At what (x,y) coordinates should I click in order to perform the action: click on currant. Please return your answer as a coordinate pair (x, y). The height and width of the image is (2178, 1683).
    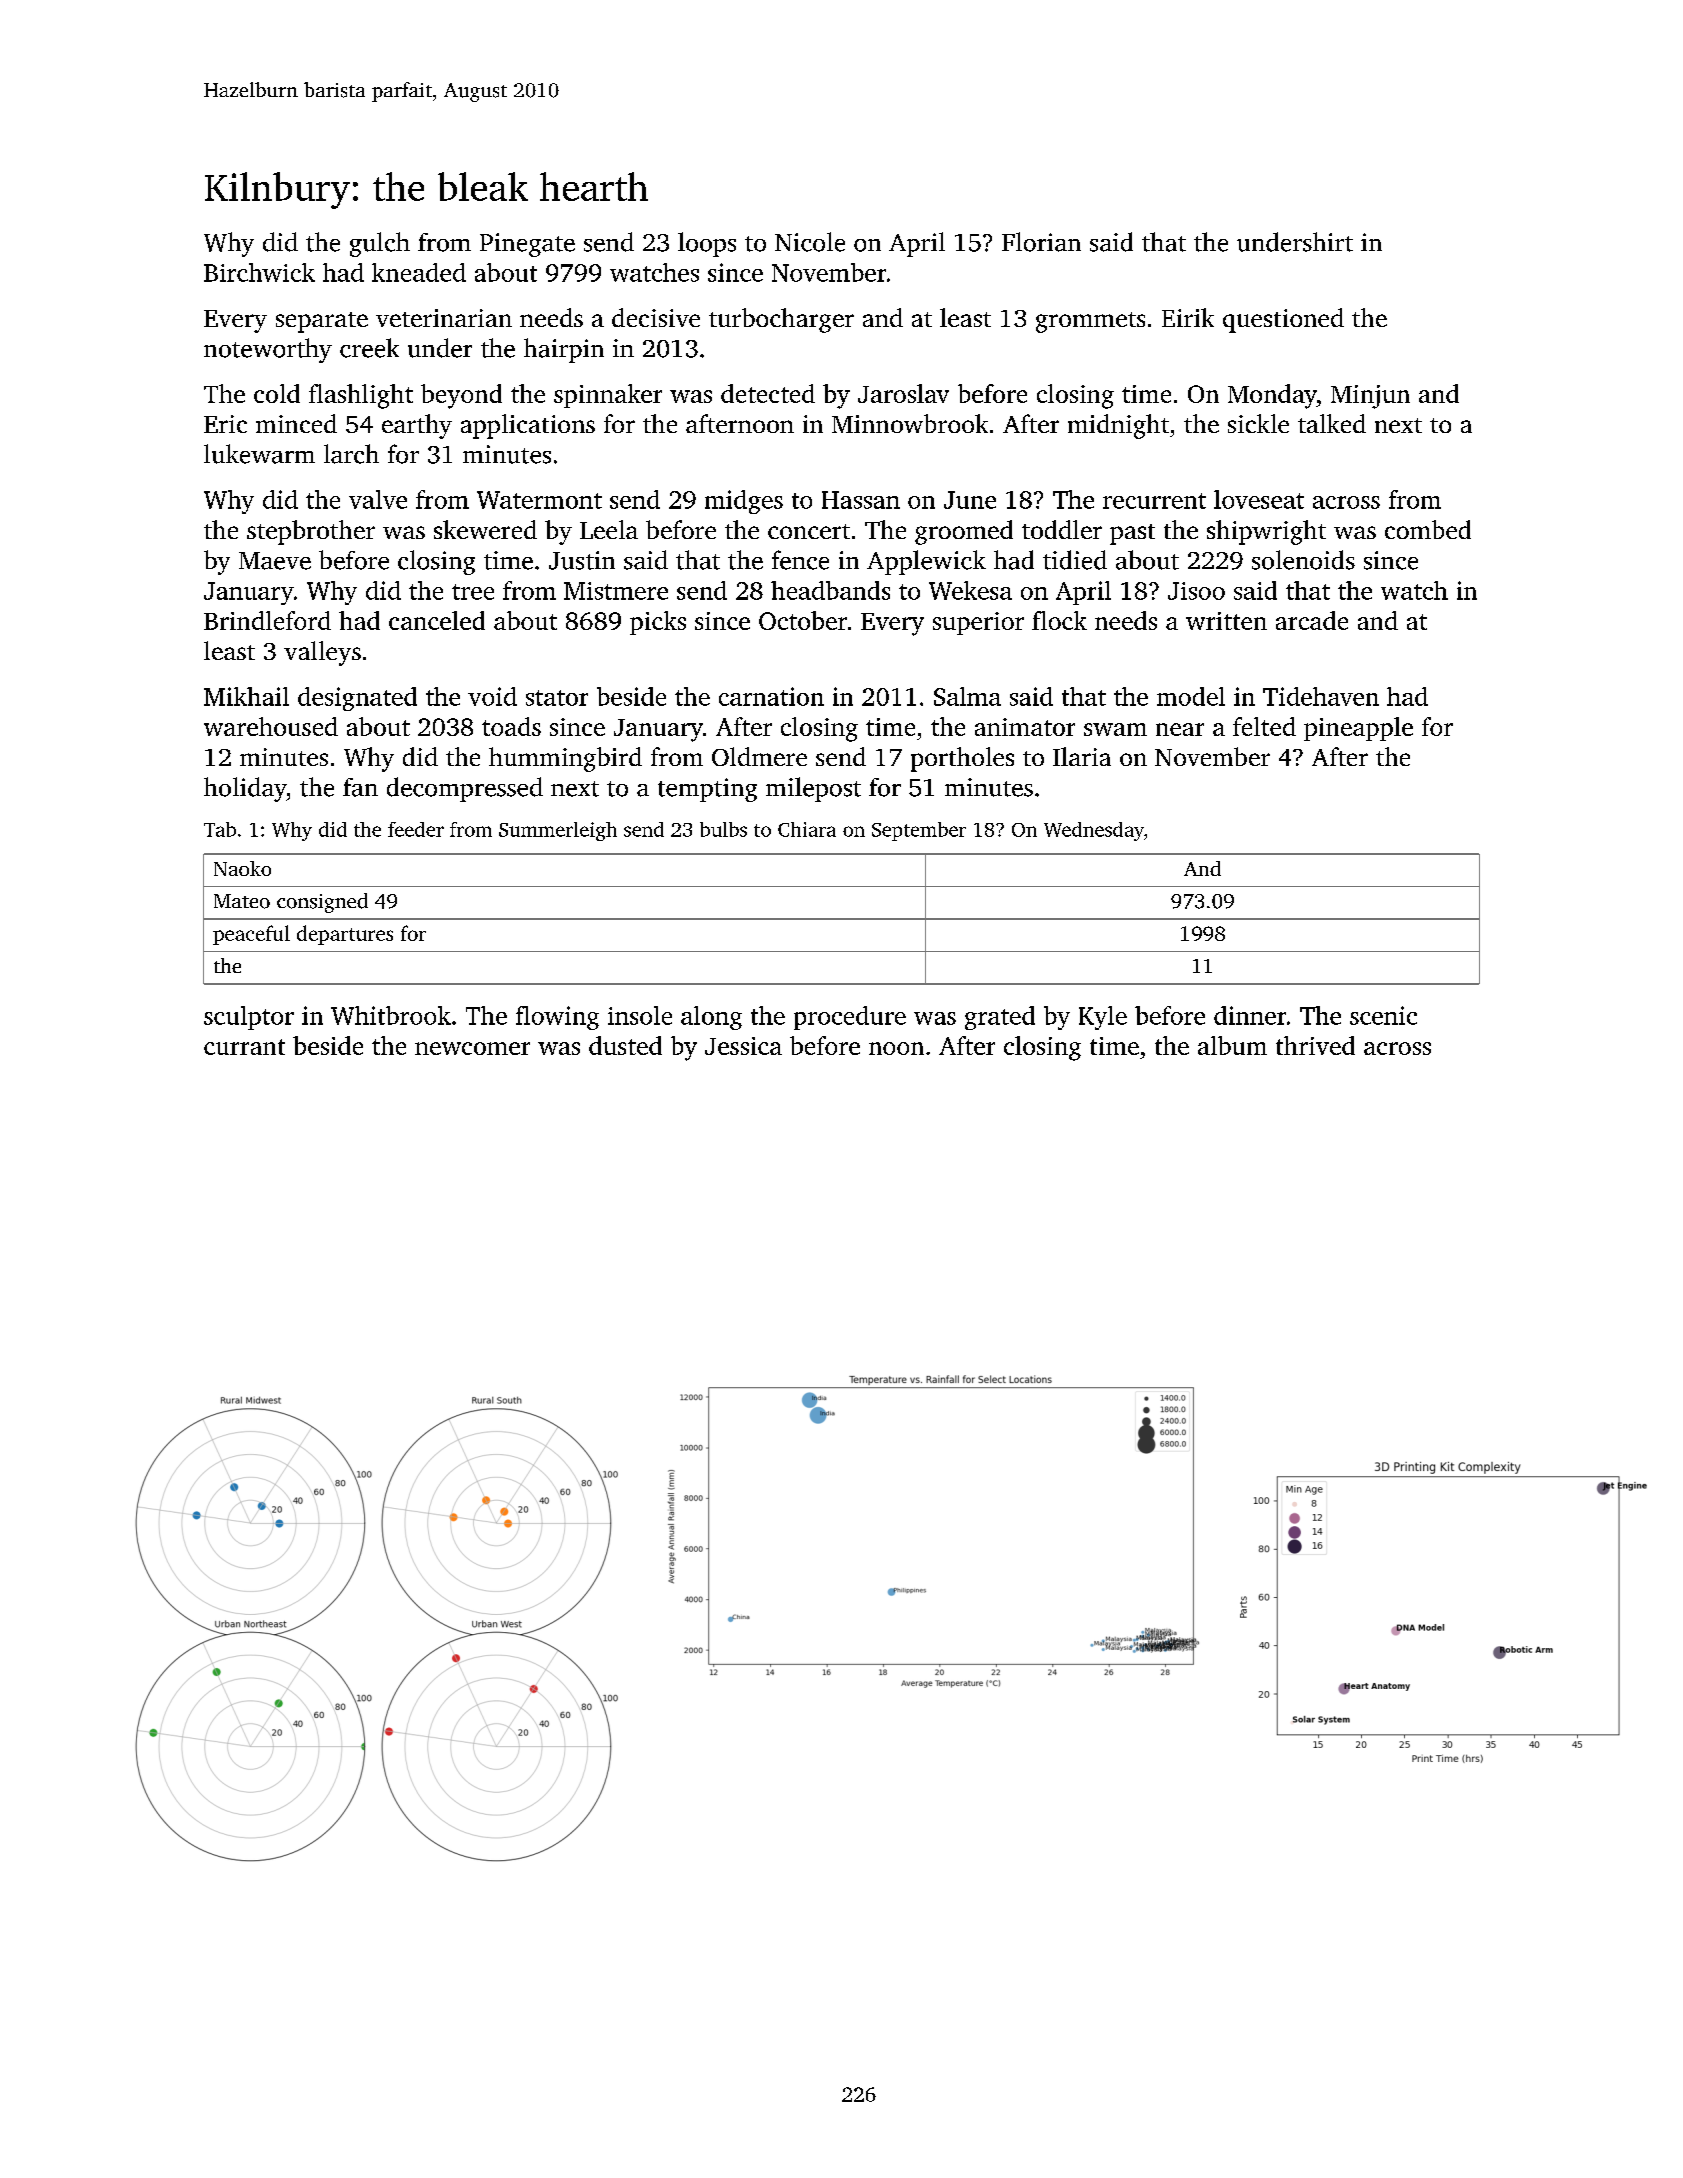
    Looking at the image, I should click on (244, 1047).
